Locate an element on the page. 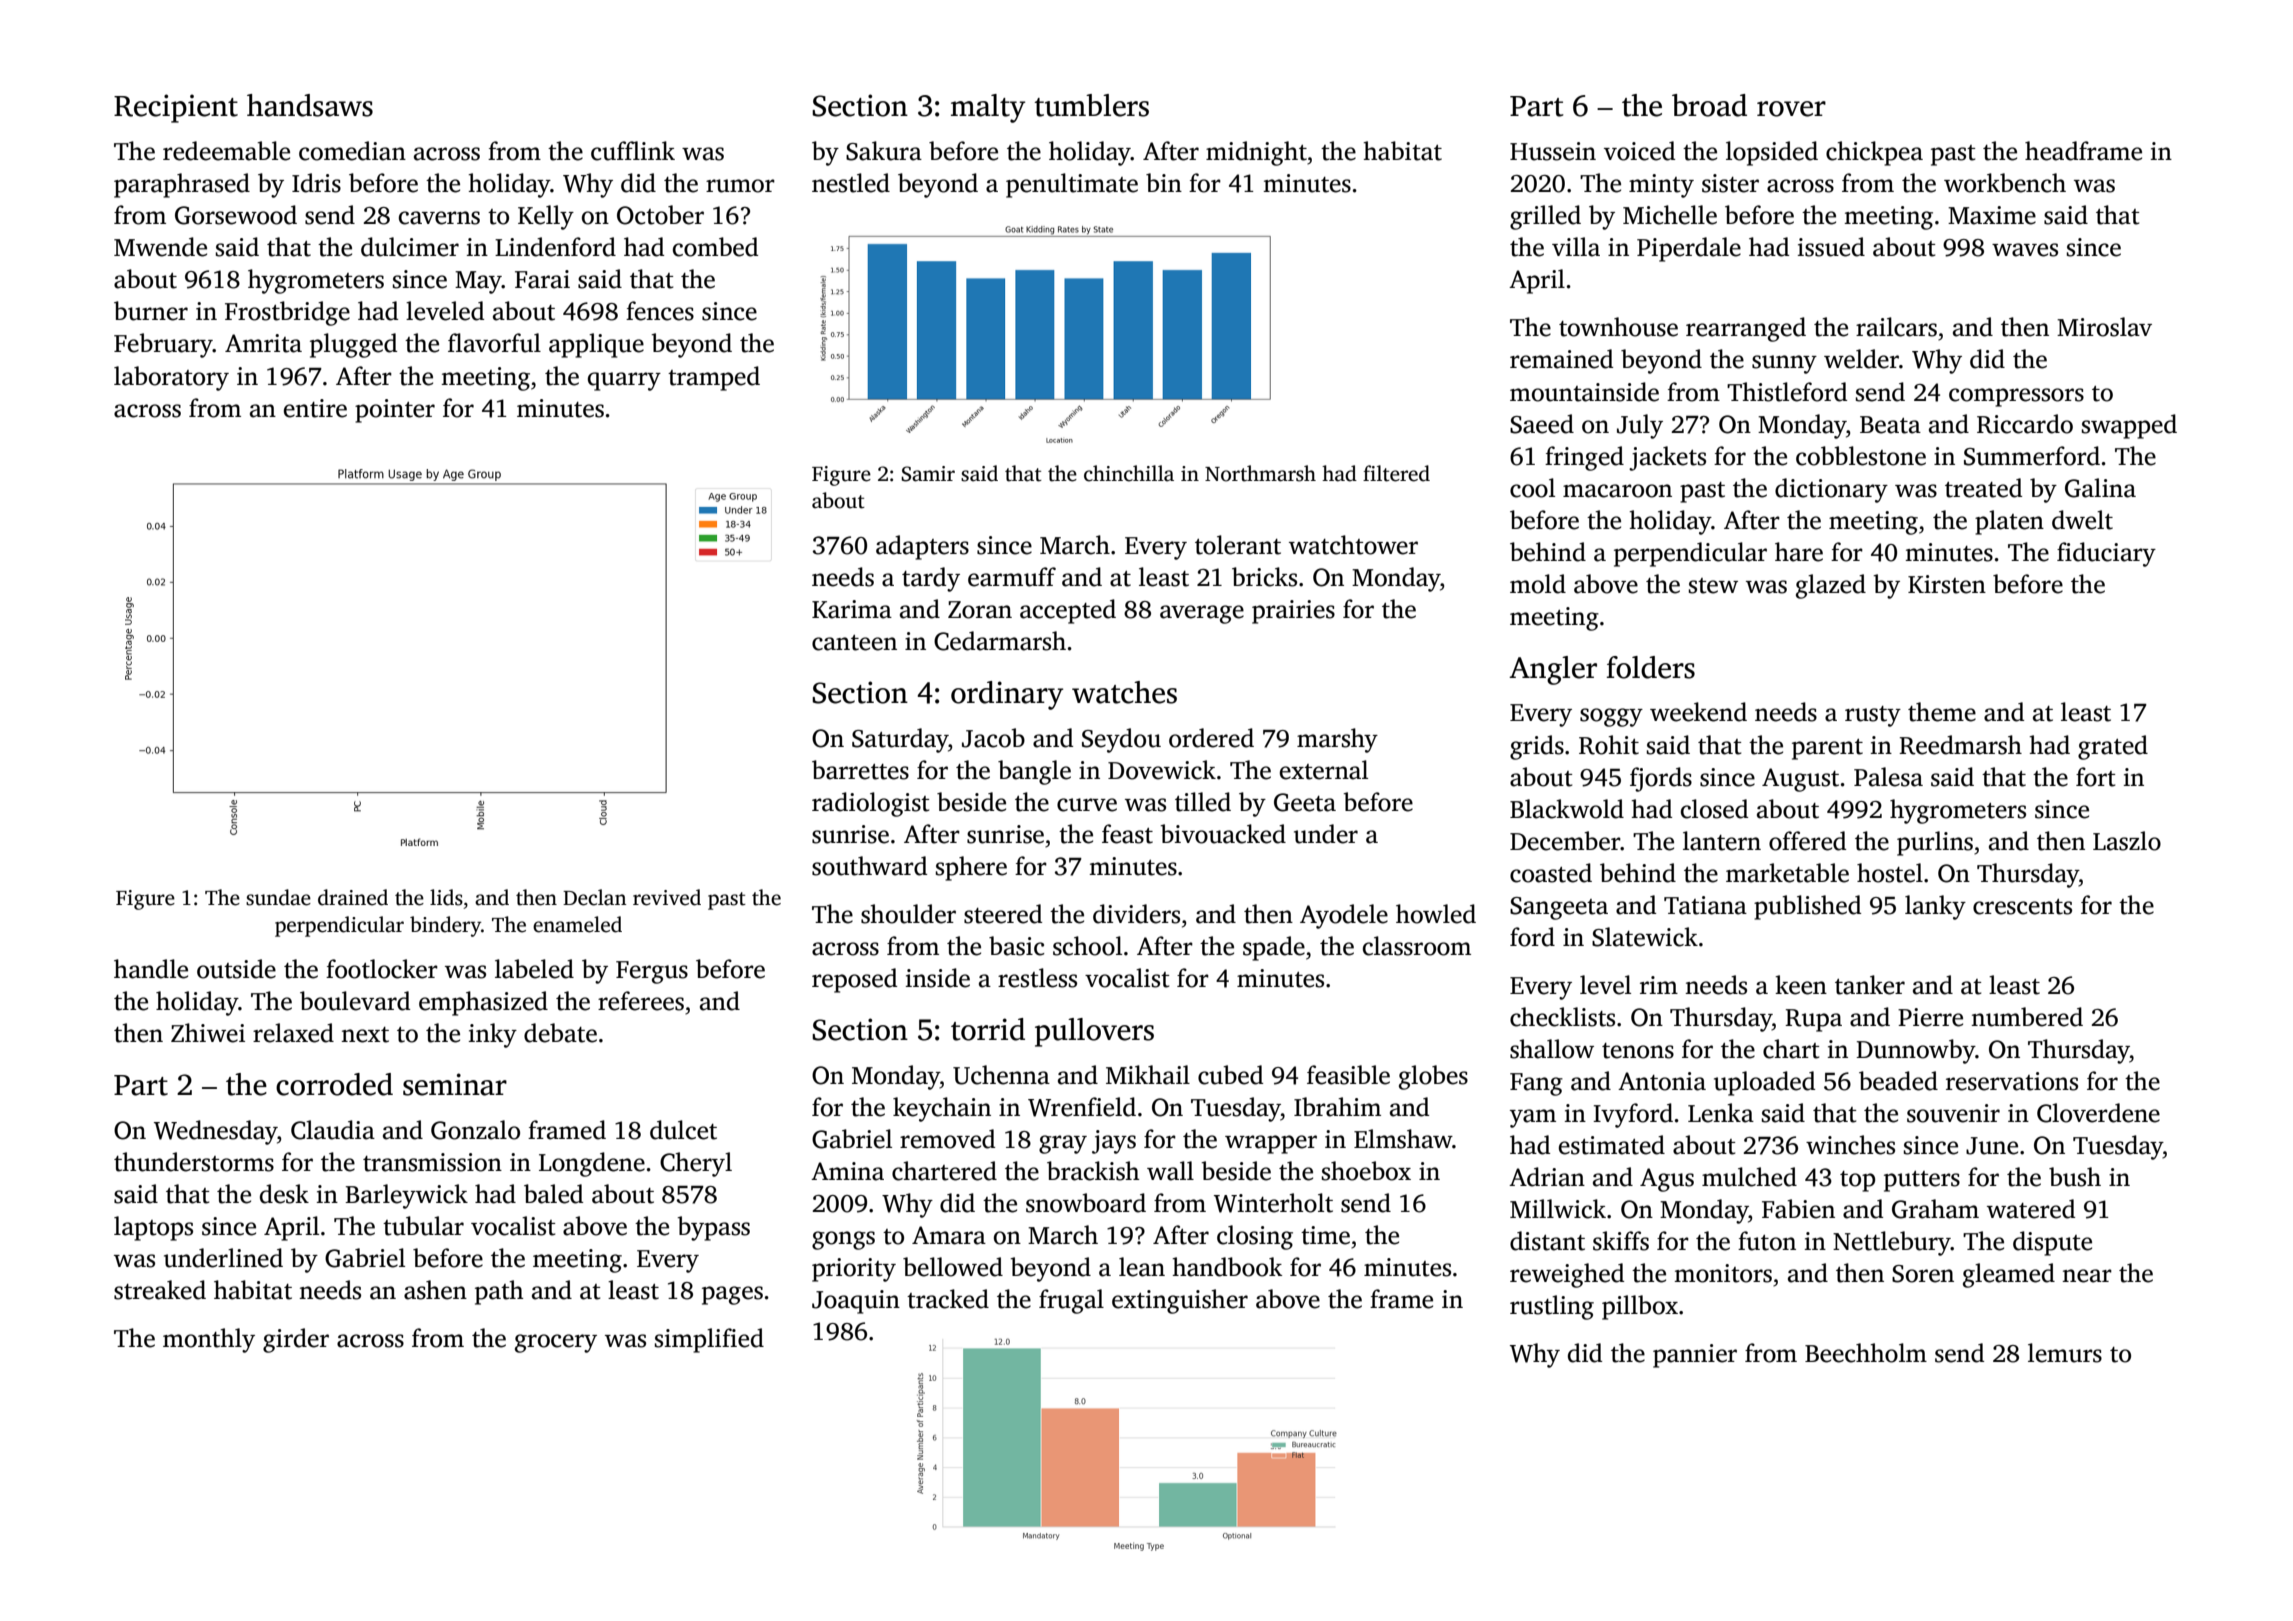 The width and height of the document is (2293, 1621). monthly is located at coordinates (209, 1340).
